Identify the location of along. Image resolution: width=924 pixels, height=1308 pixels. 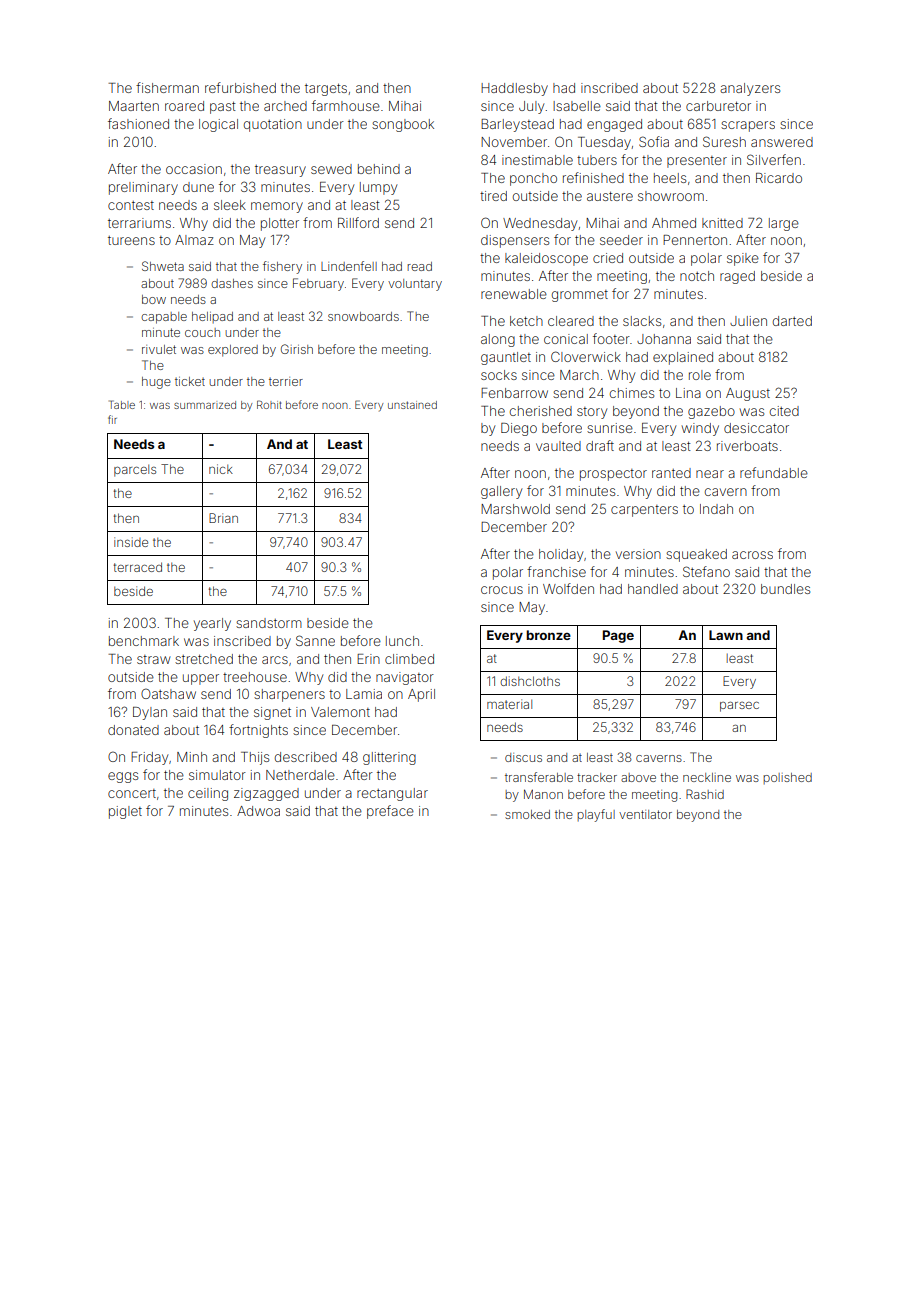
(498, 340).
